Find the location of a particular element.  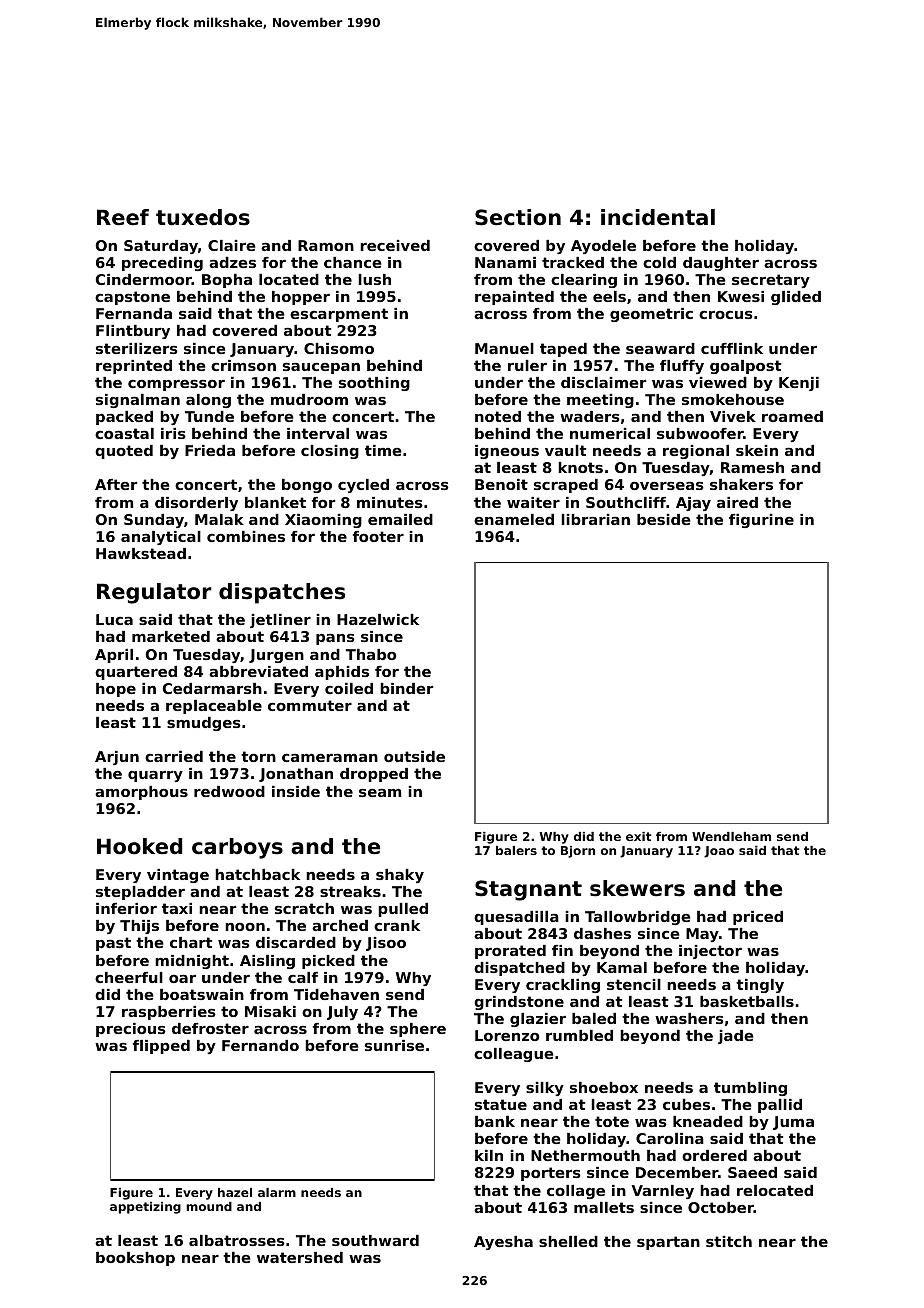

capstone is located at coordinates (132, 298).
